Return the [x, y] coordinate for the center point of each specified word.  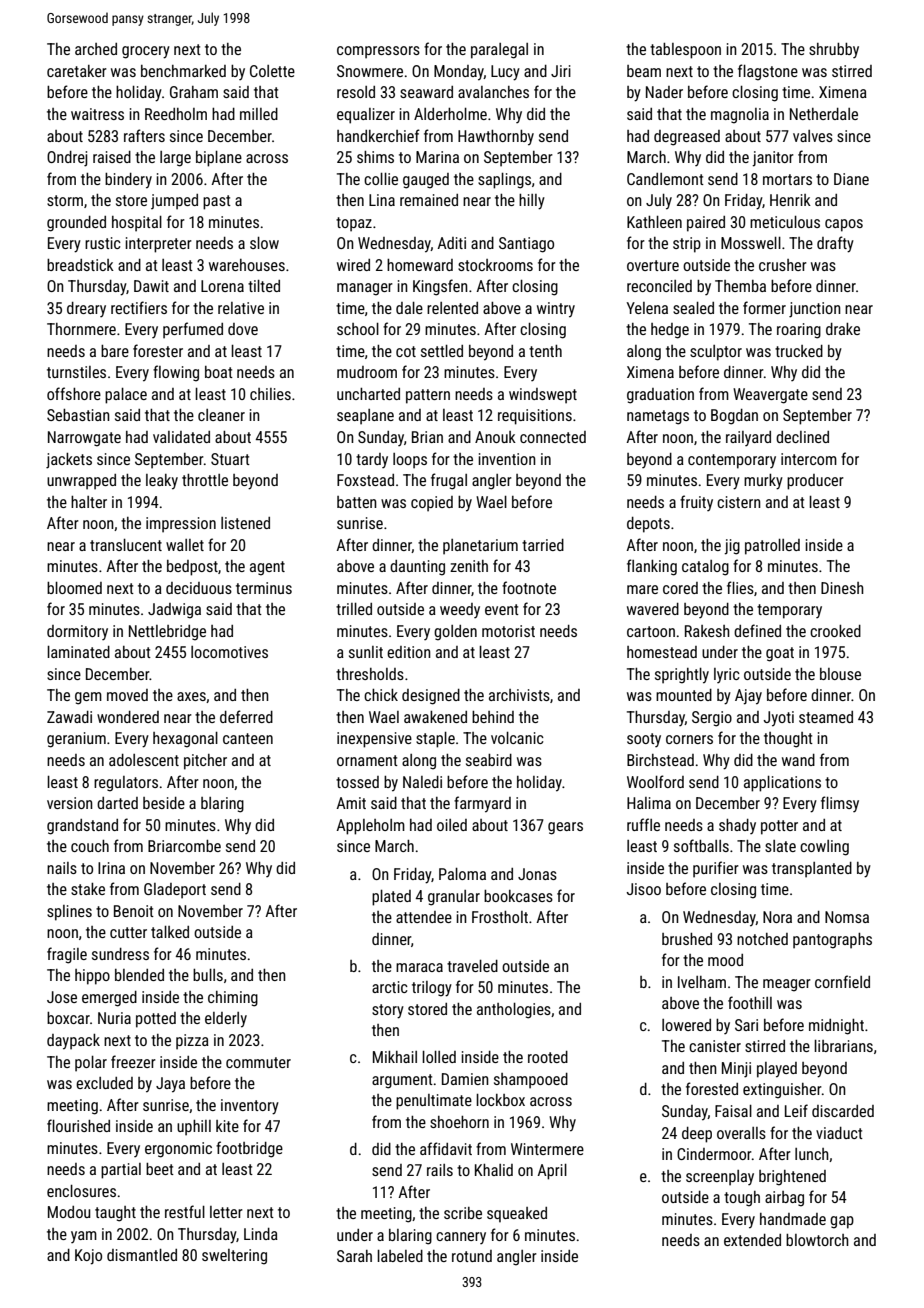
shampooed [531, 1081]
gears [565, 828]
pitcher [205, 762]
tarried [543, 545]
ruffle [643, 824]
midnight [836, 1027]
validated [181, 437]
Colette [272, 71]
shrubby [834, 50]
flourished [78, 1125]
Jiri [561, 71]
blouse [840, 674]
